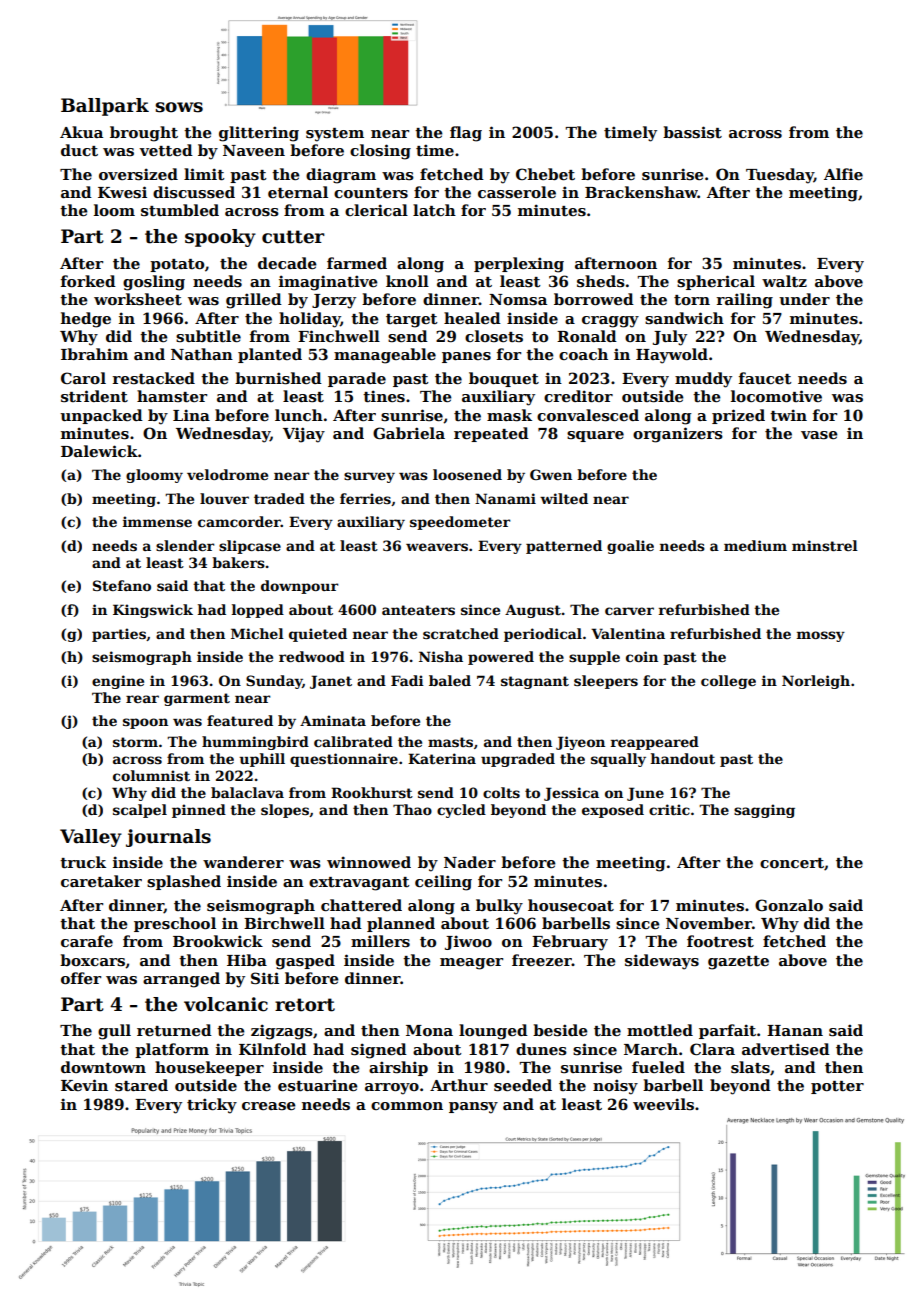 This screenshot has width=924, height=1308. I want to click on hamster, so click(172, 396).
